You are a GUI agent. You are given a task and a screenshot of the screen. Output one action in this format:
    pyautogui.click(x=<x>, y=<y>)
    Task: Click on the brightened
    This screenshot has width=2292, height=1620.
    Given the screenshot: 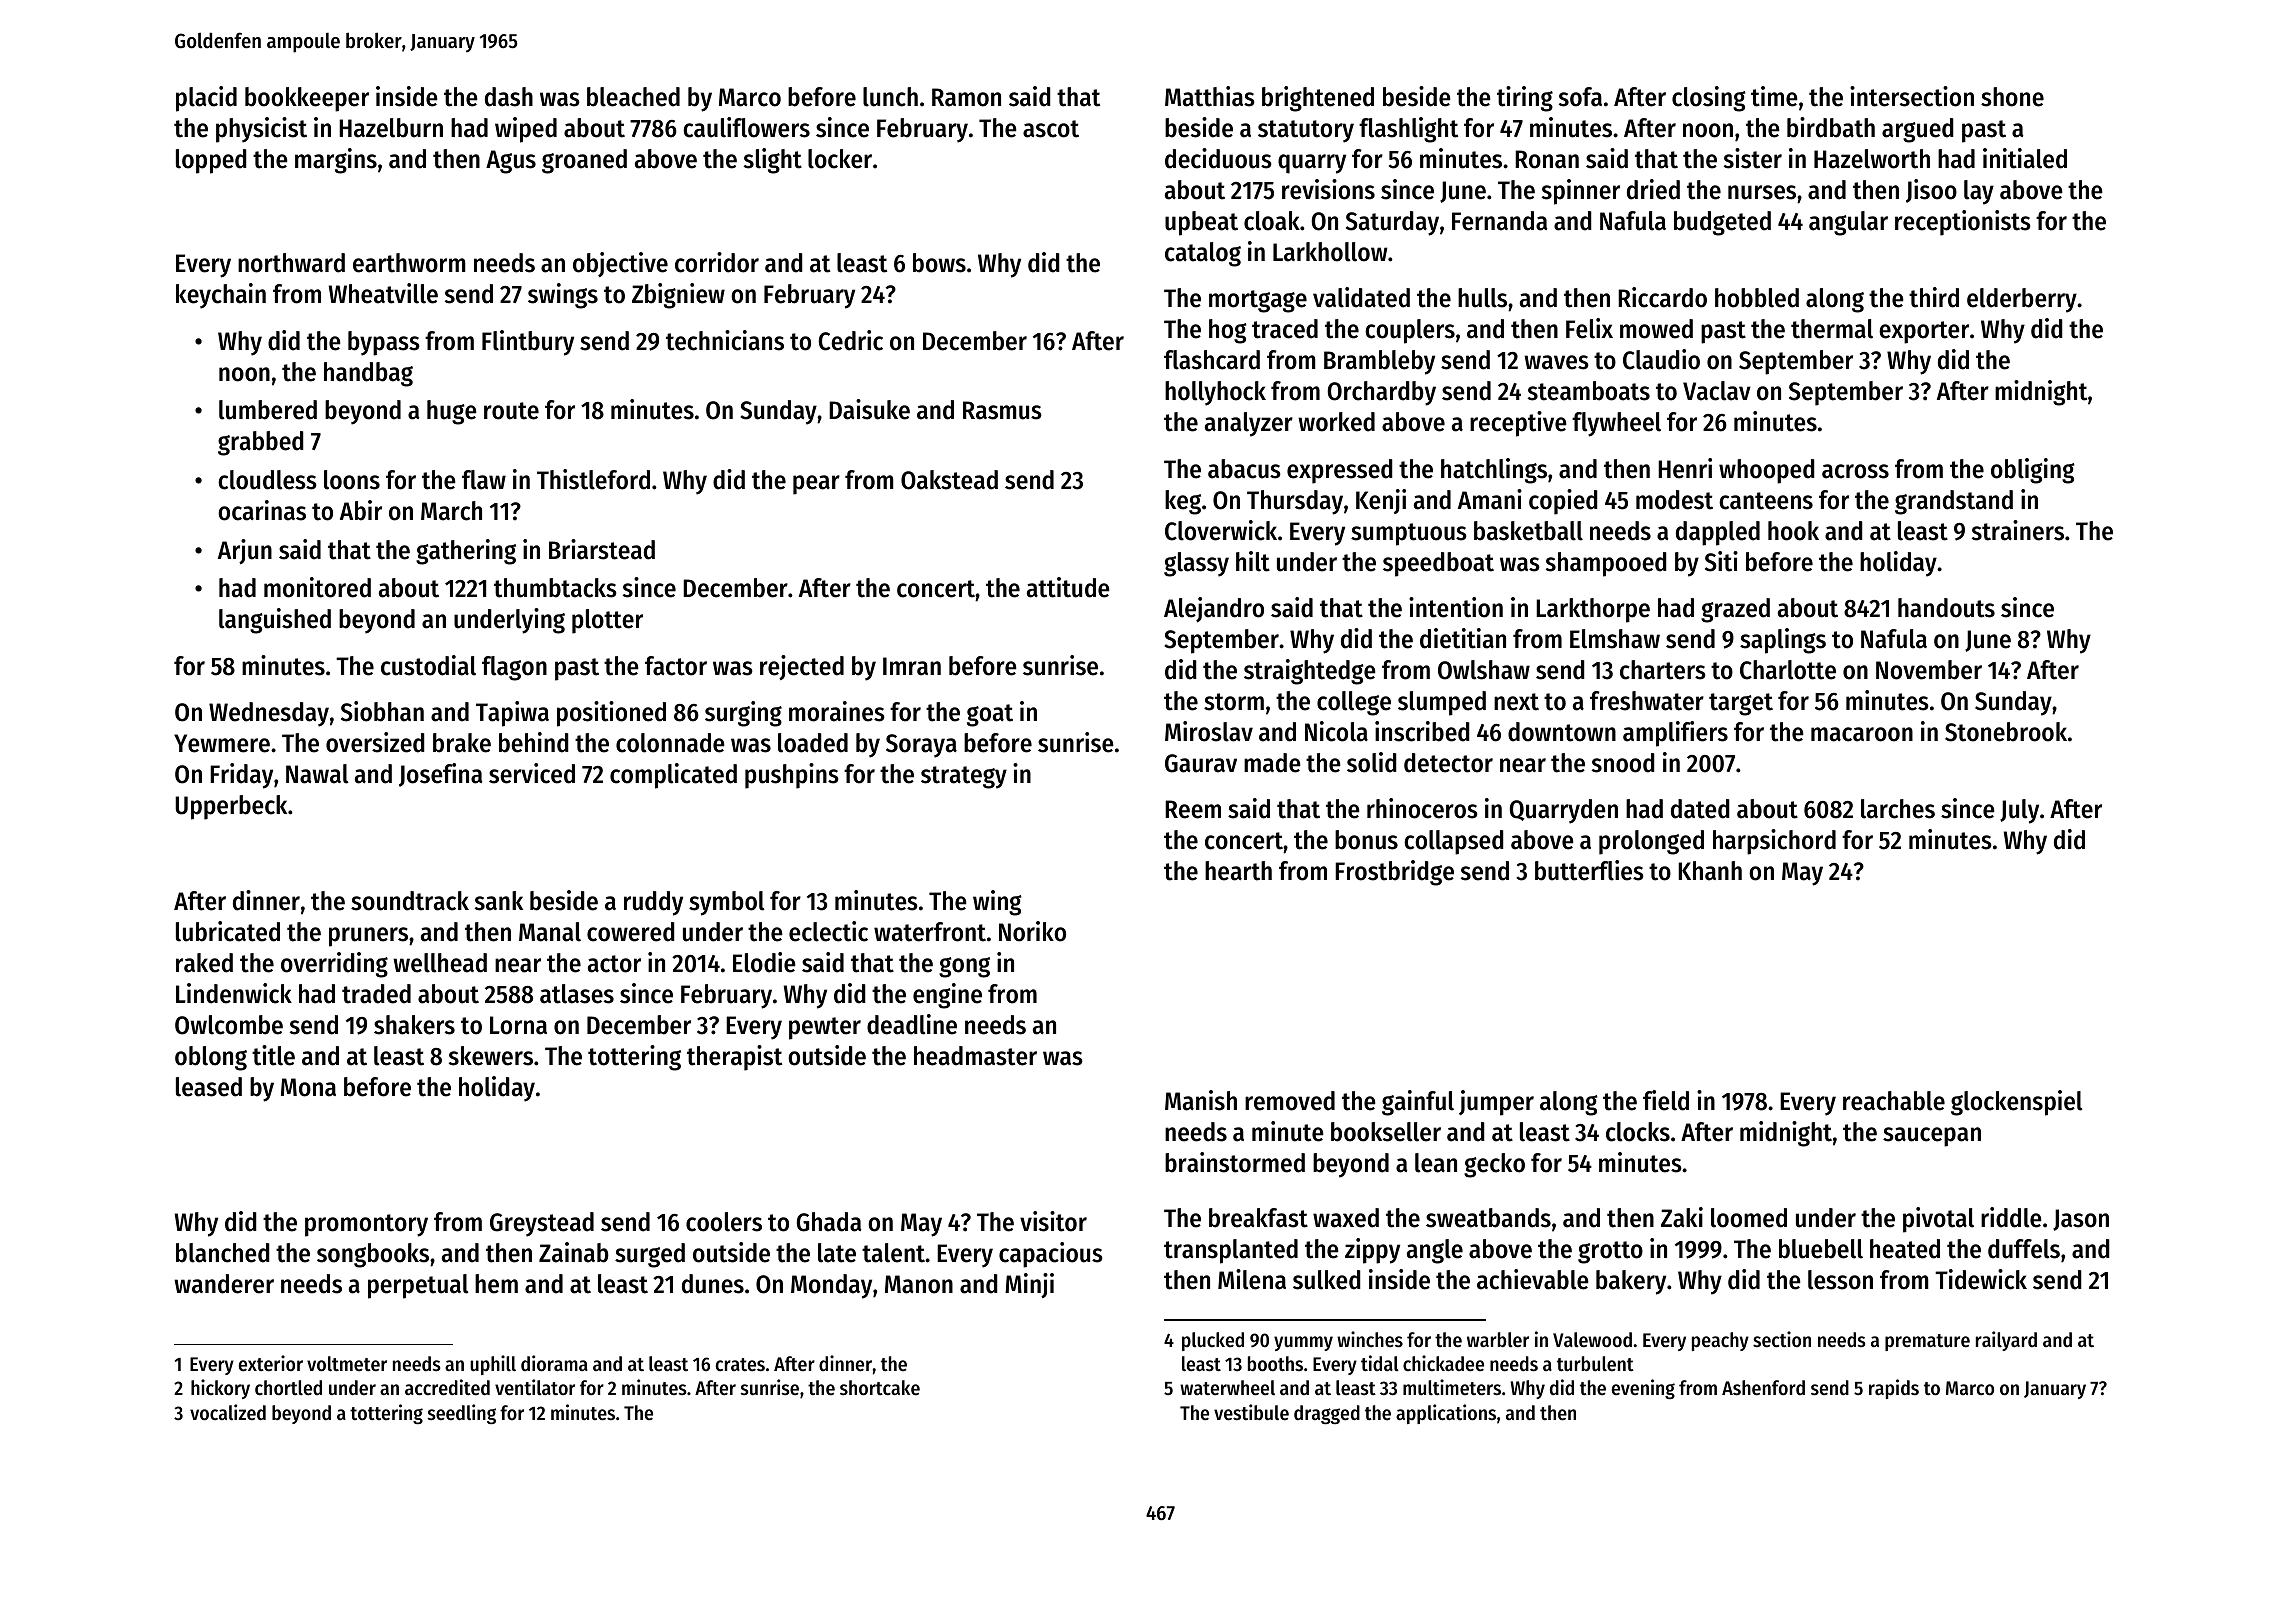 What is the action you would take?
    pyautogui.click(x=1318, y=99)
